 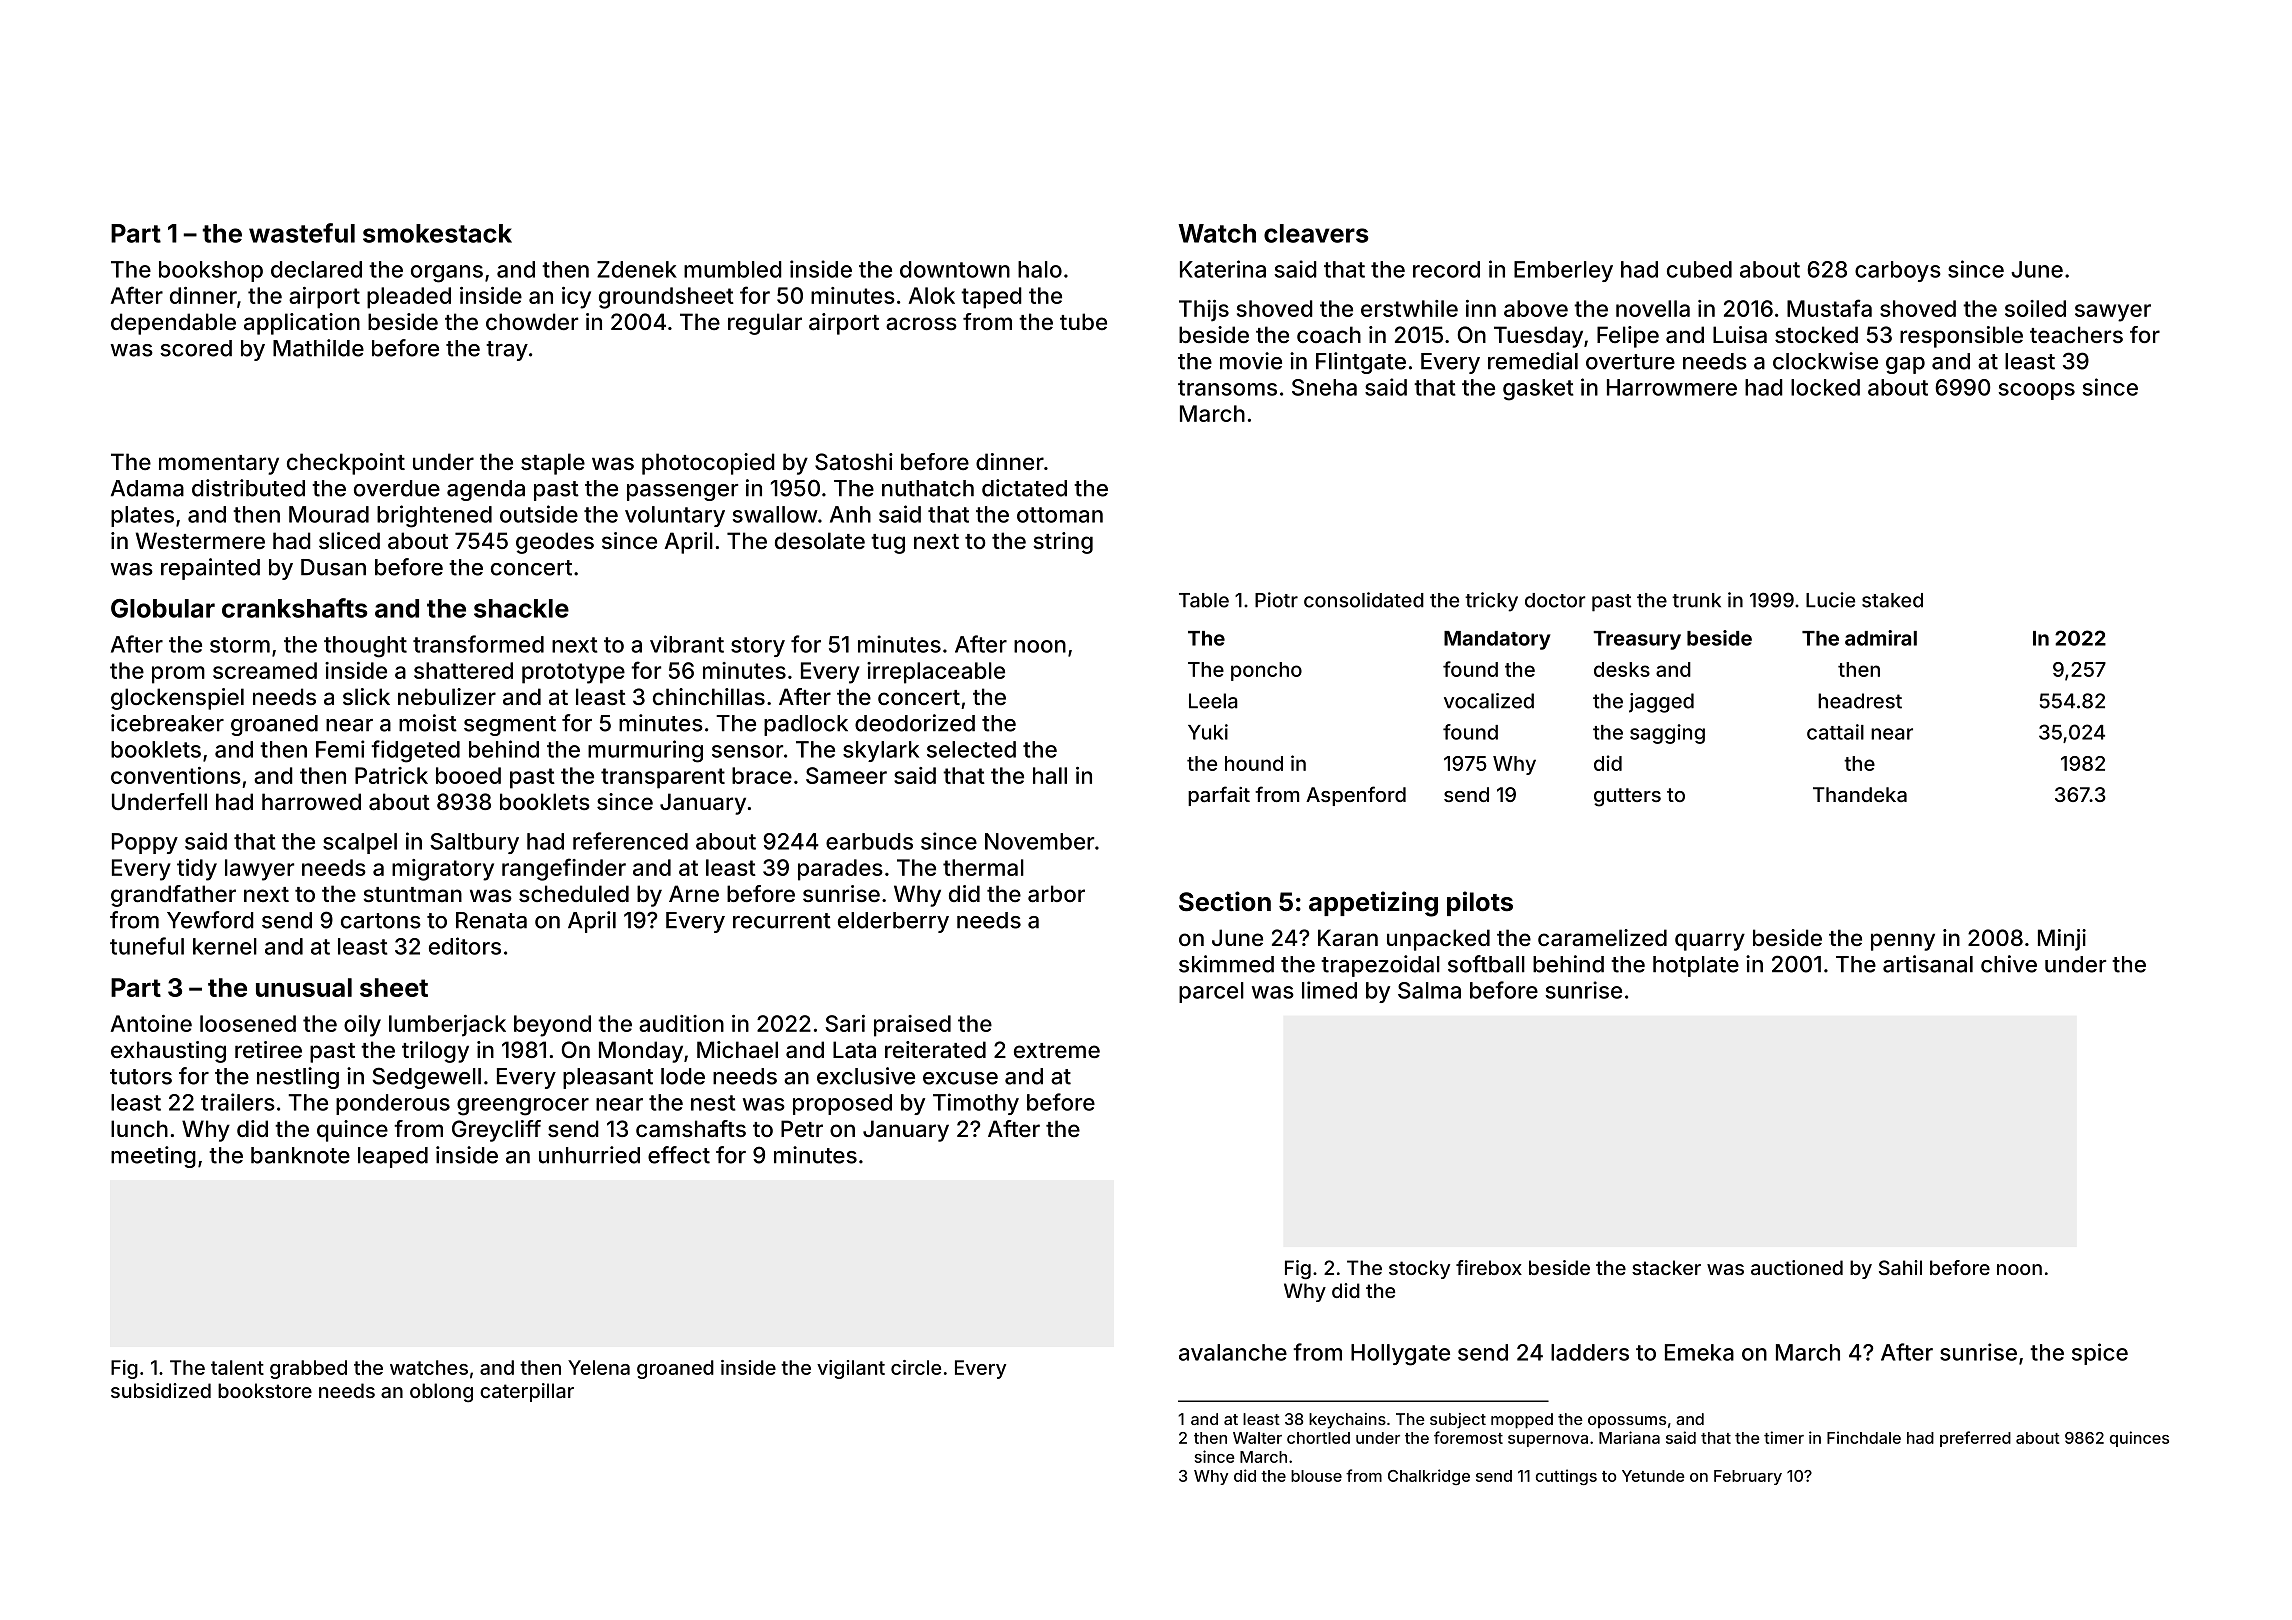 I want to click on doctor, so click(x=1555, y=600).
